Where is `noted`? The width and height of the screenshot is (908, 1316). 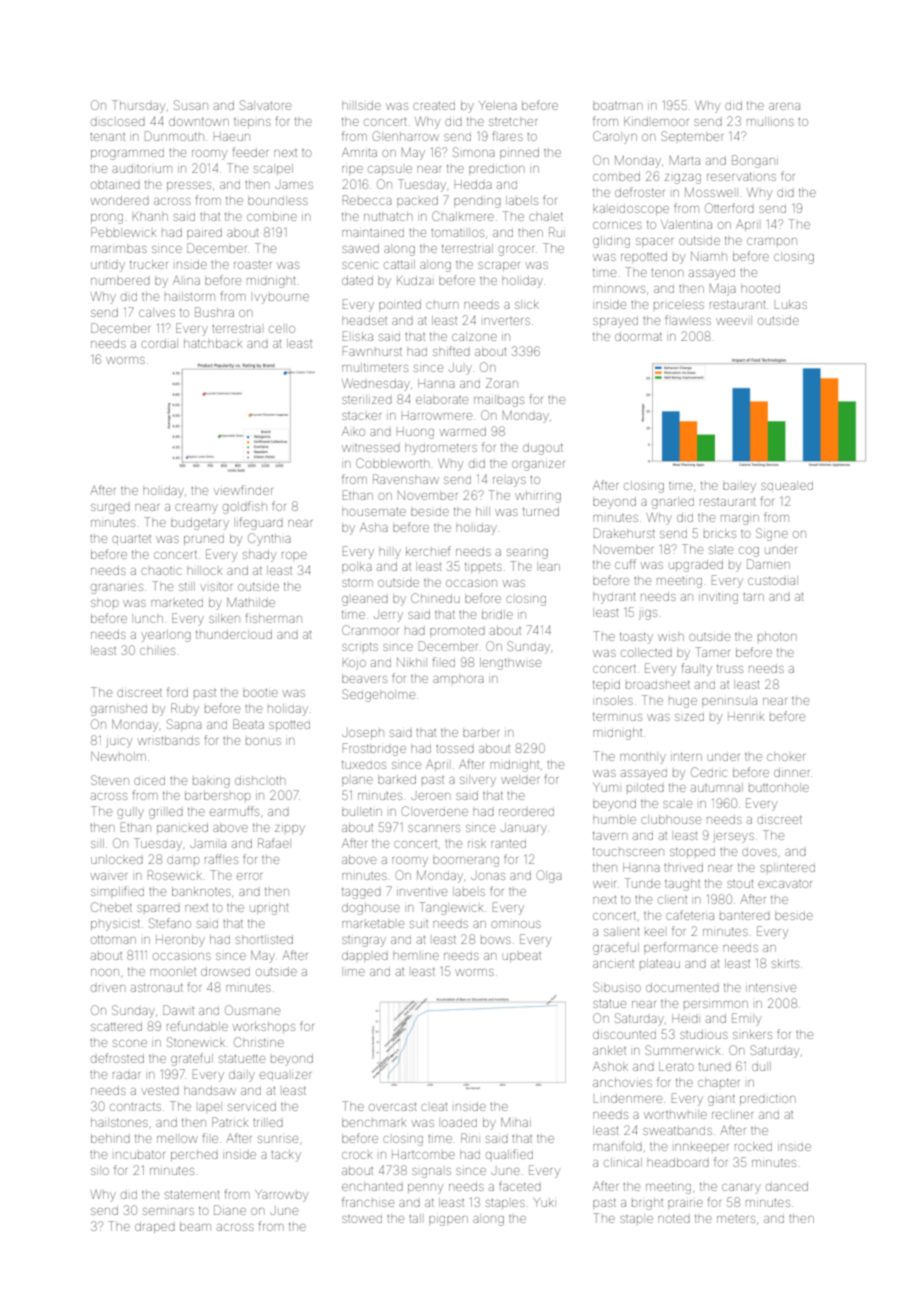
noted is located at coordinates (674, 1219).
